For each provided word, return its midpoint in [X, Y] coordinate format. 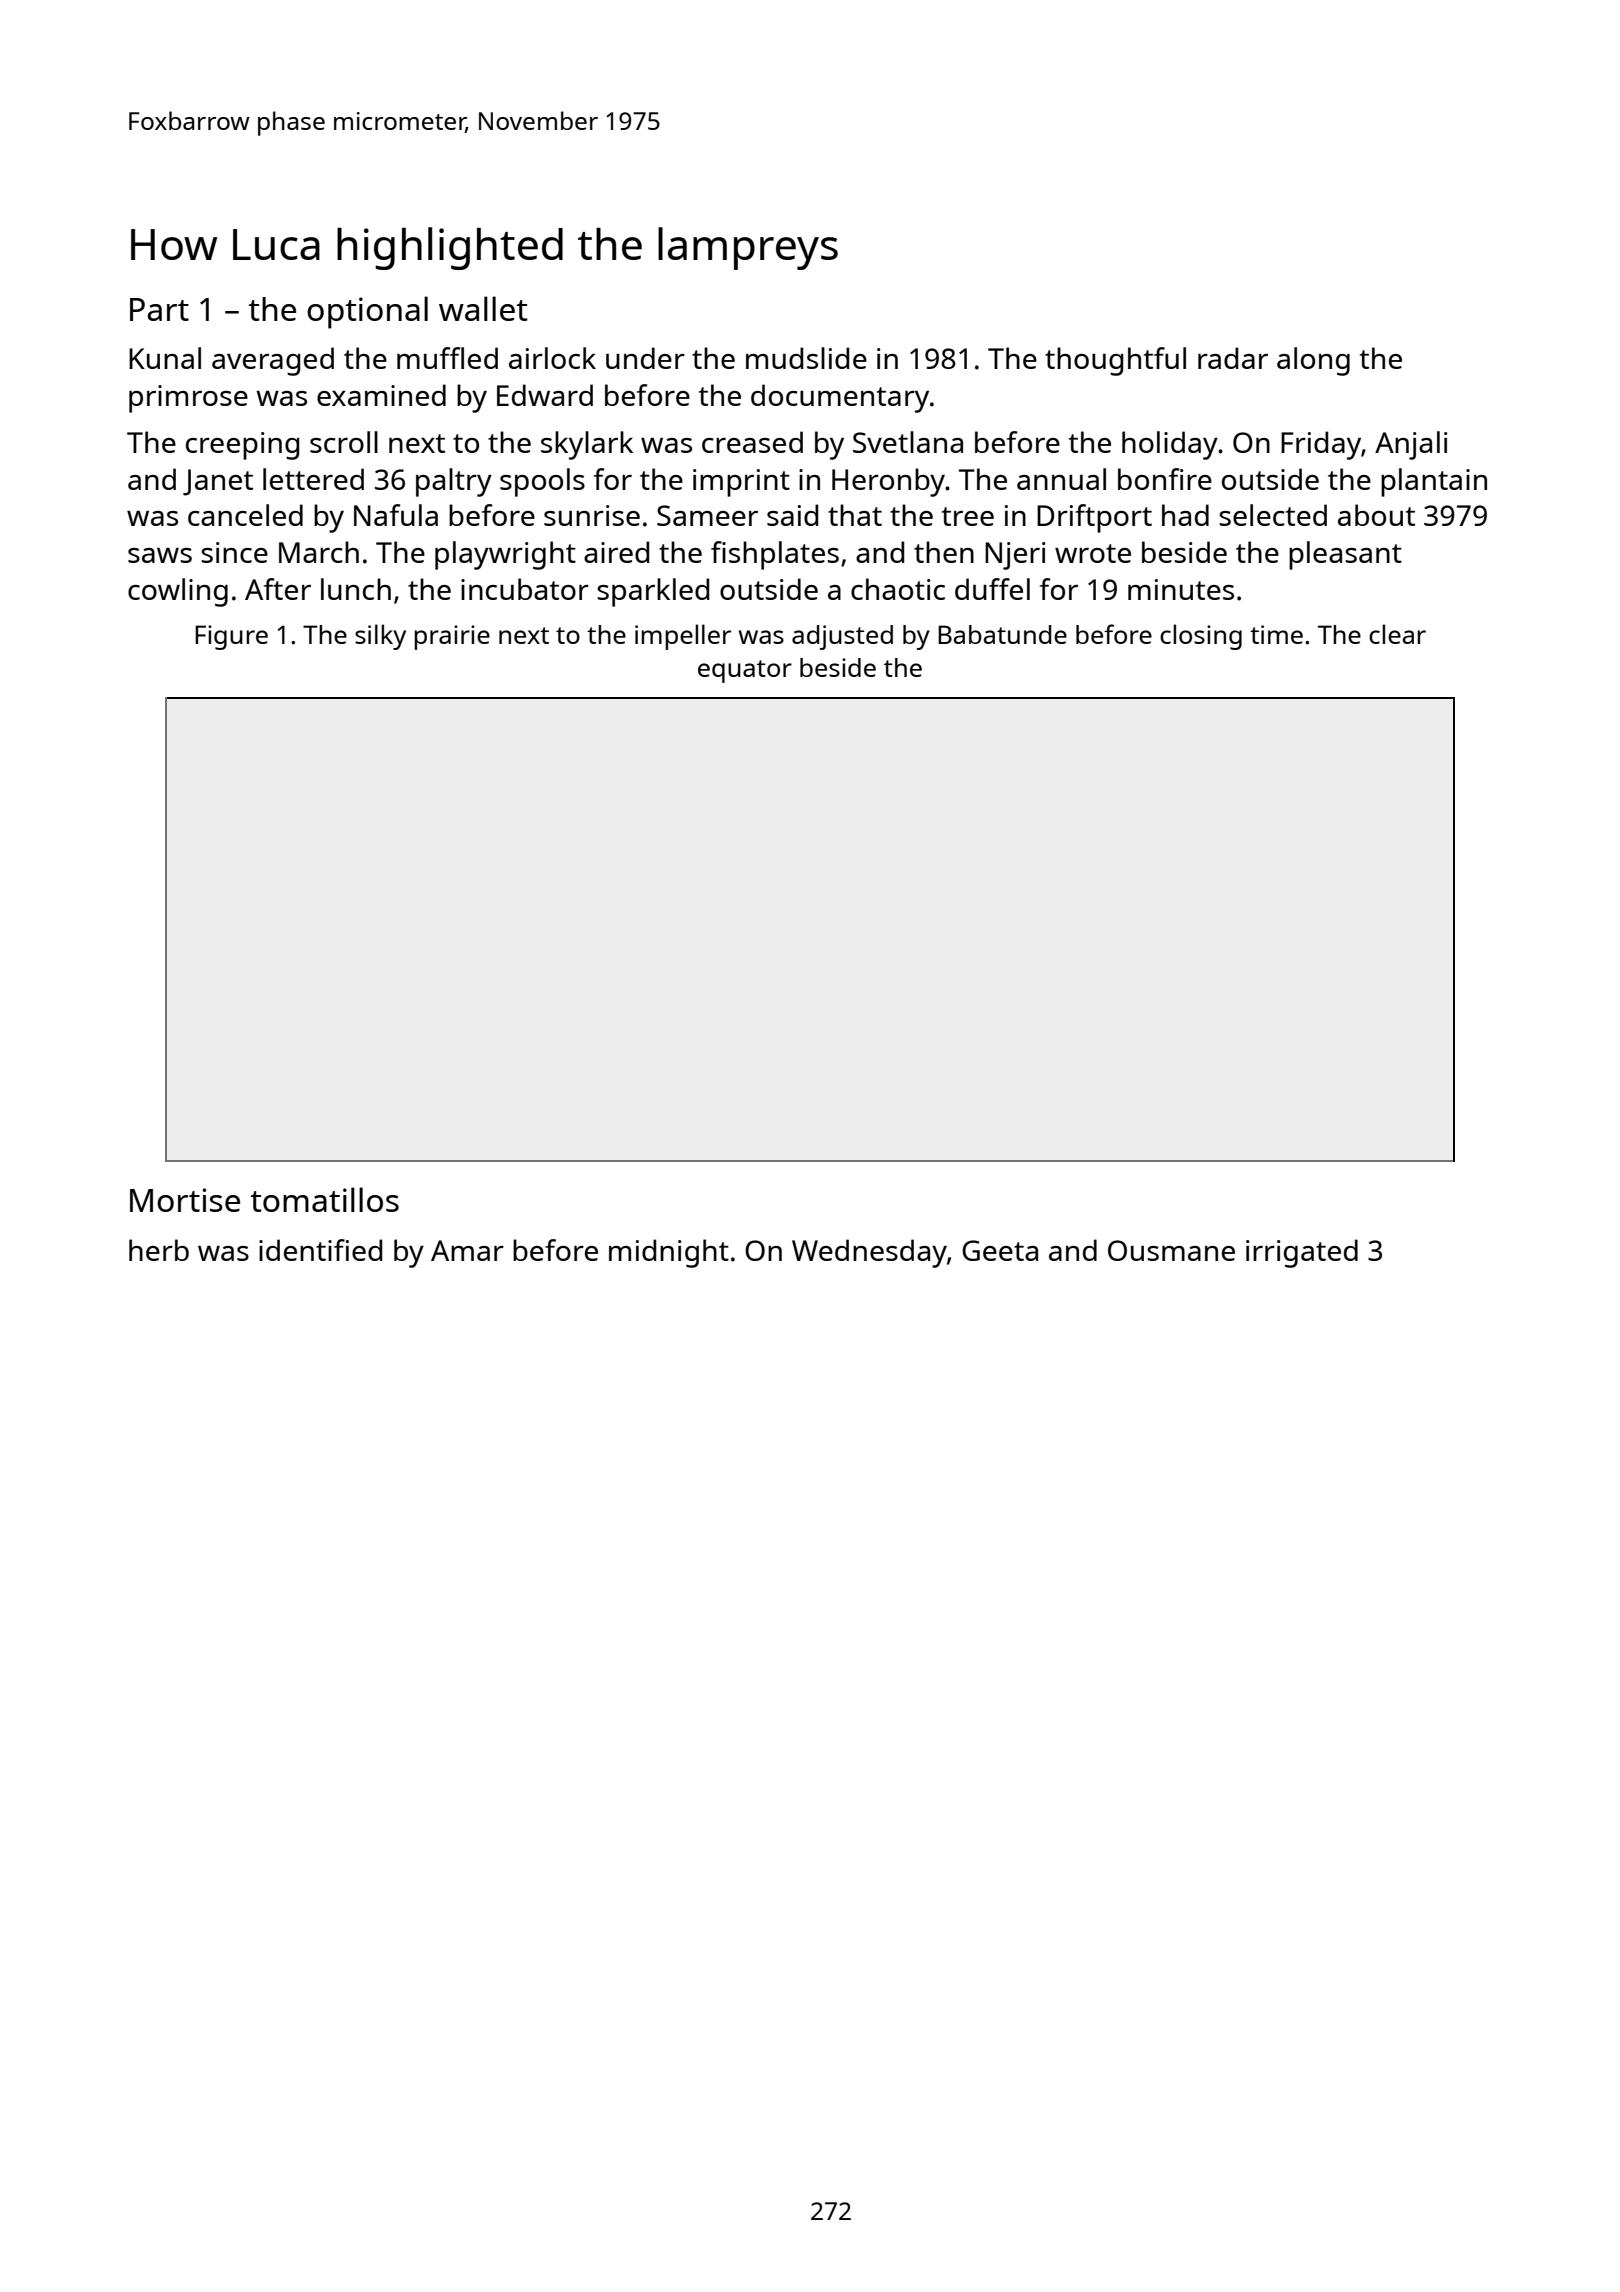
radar [1233, 358]
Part [159, 309]
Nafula [396, 515]
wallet [483, 308]
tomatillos [324, 1199]
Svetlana [908, 442]
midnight [669, 1253]
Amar [467, 1250]
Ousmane [1171, 1250]
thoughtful [1115, 361]
